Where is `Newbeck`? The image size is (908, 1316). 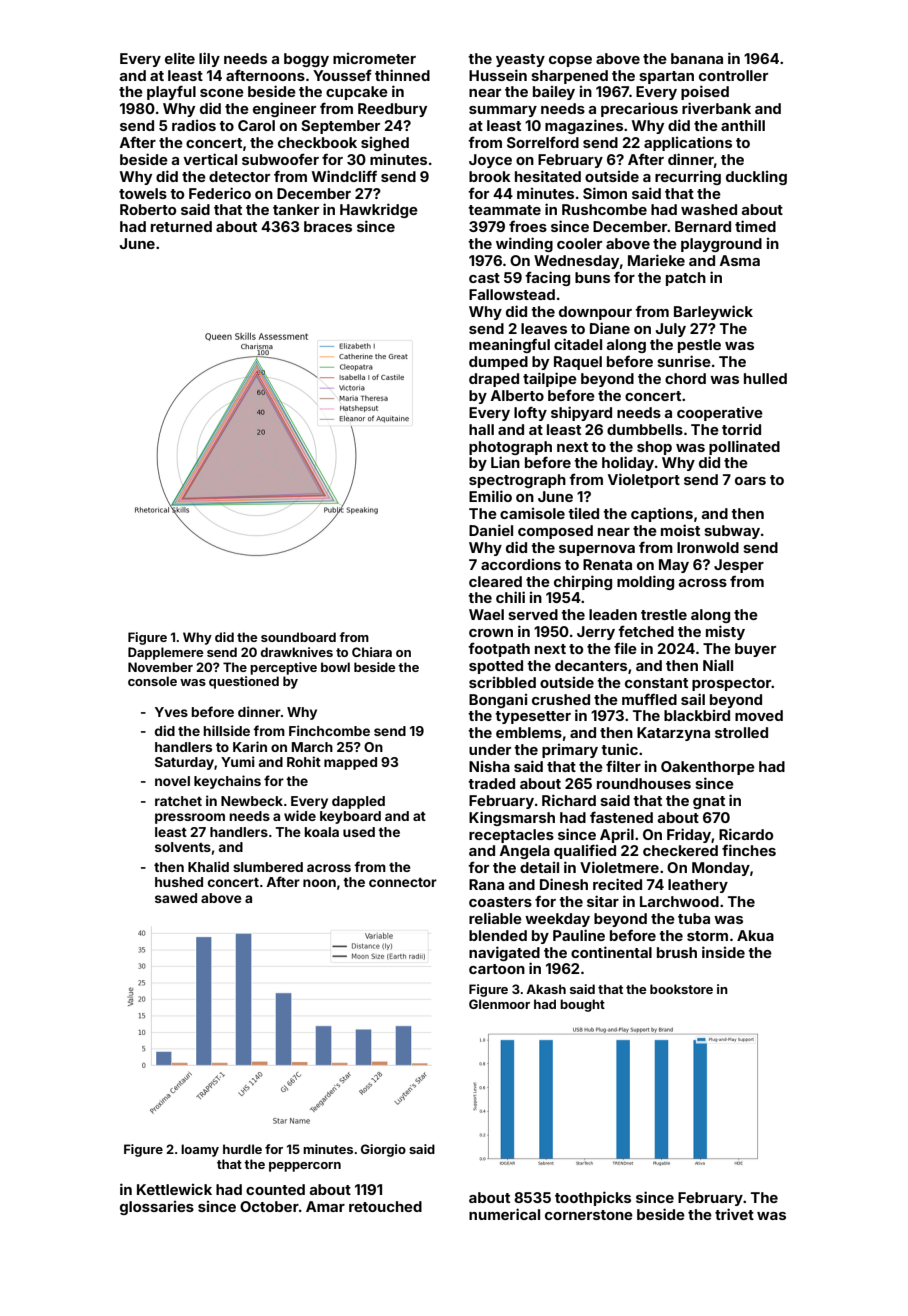
Newbeck is located at coordinates (252, 801).
